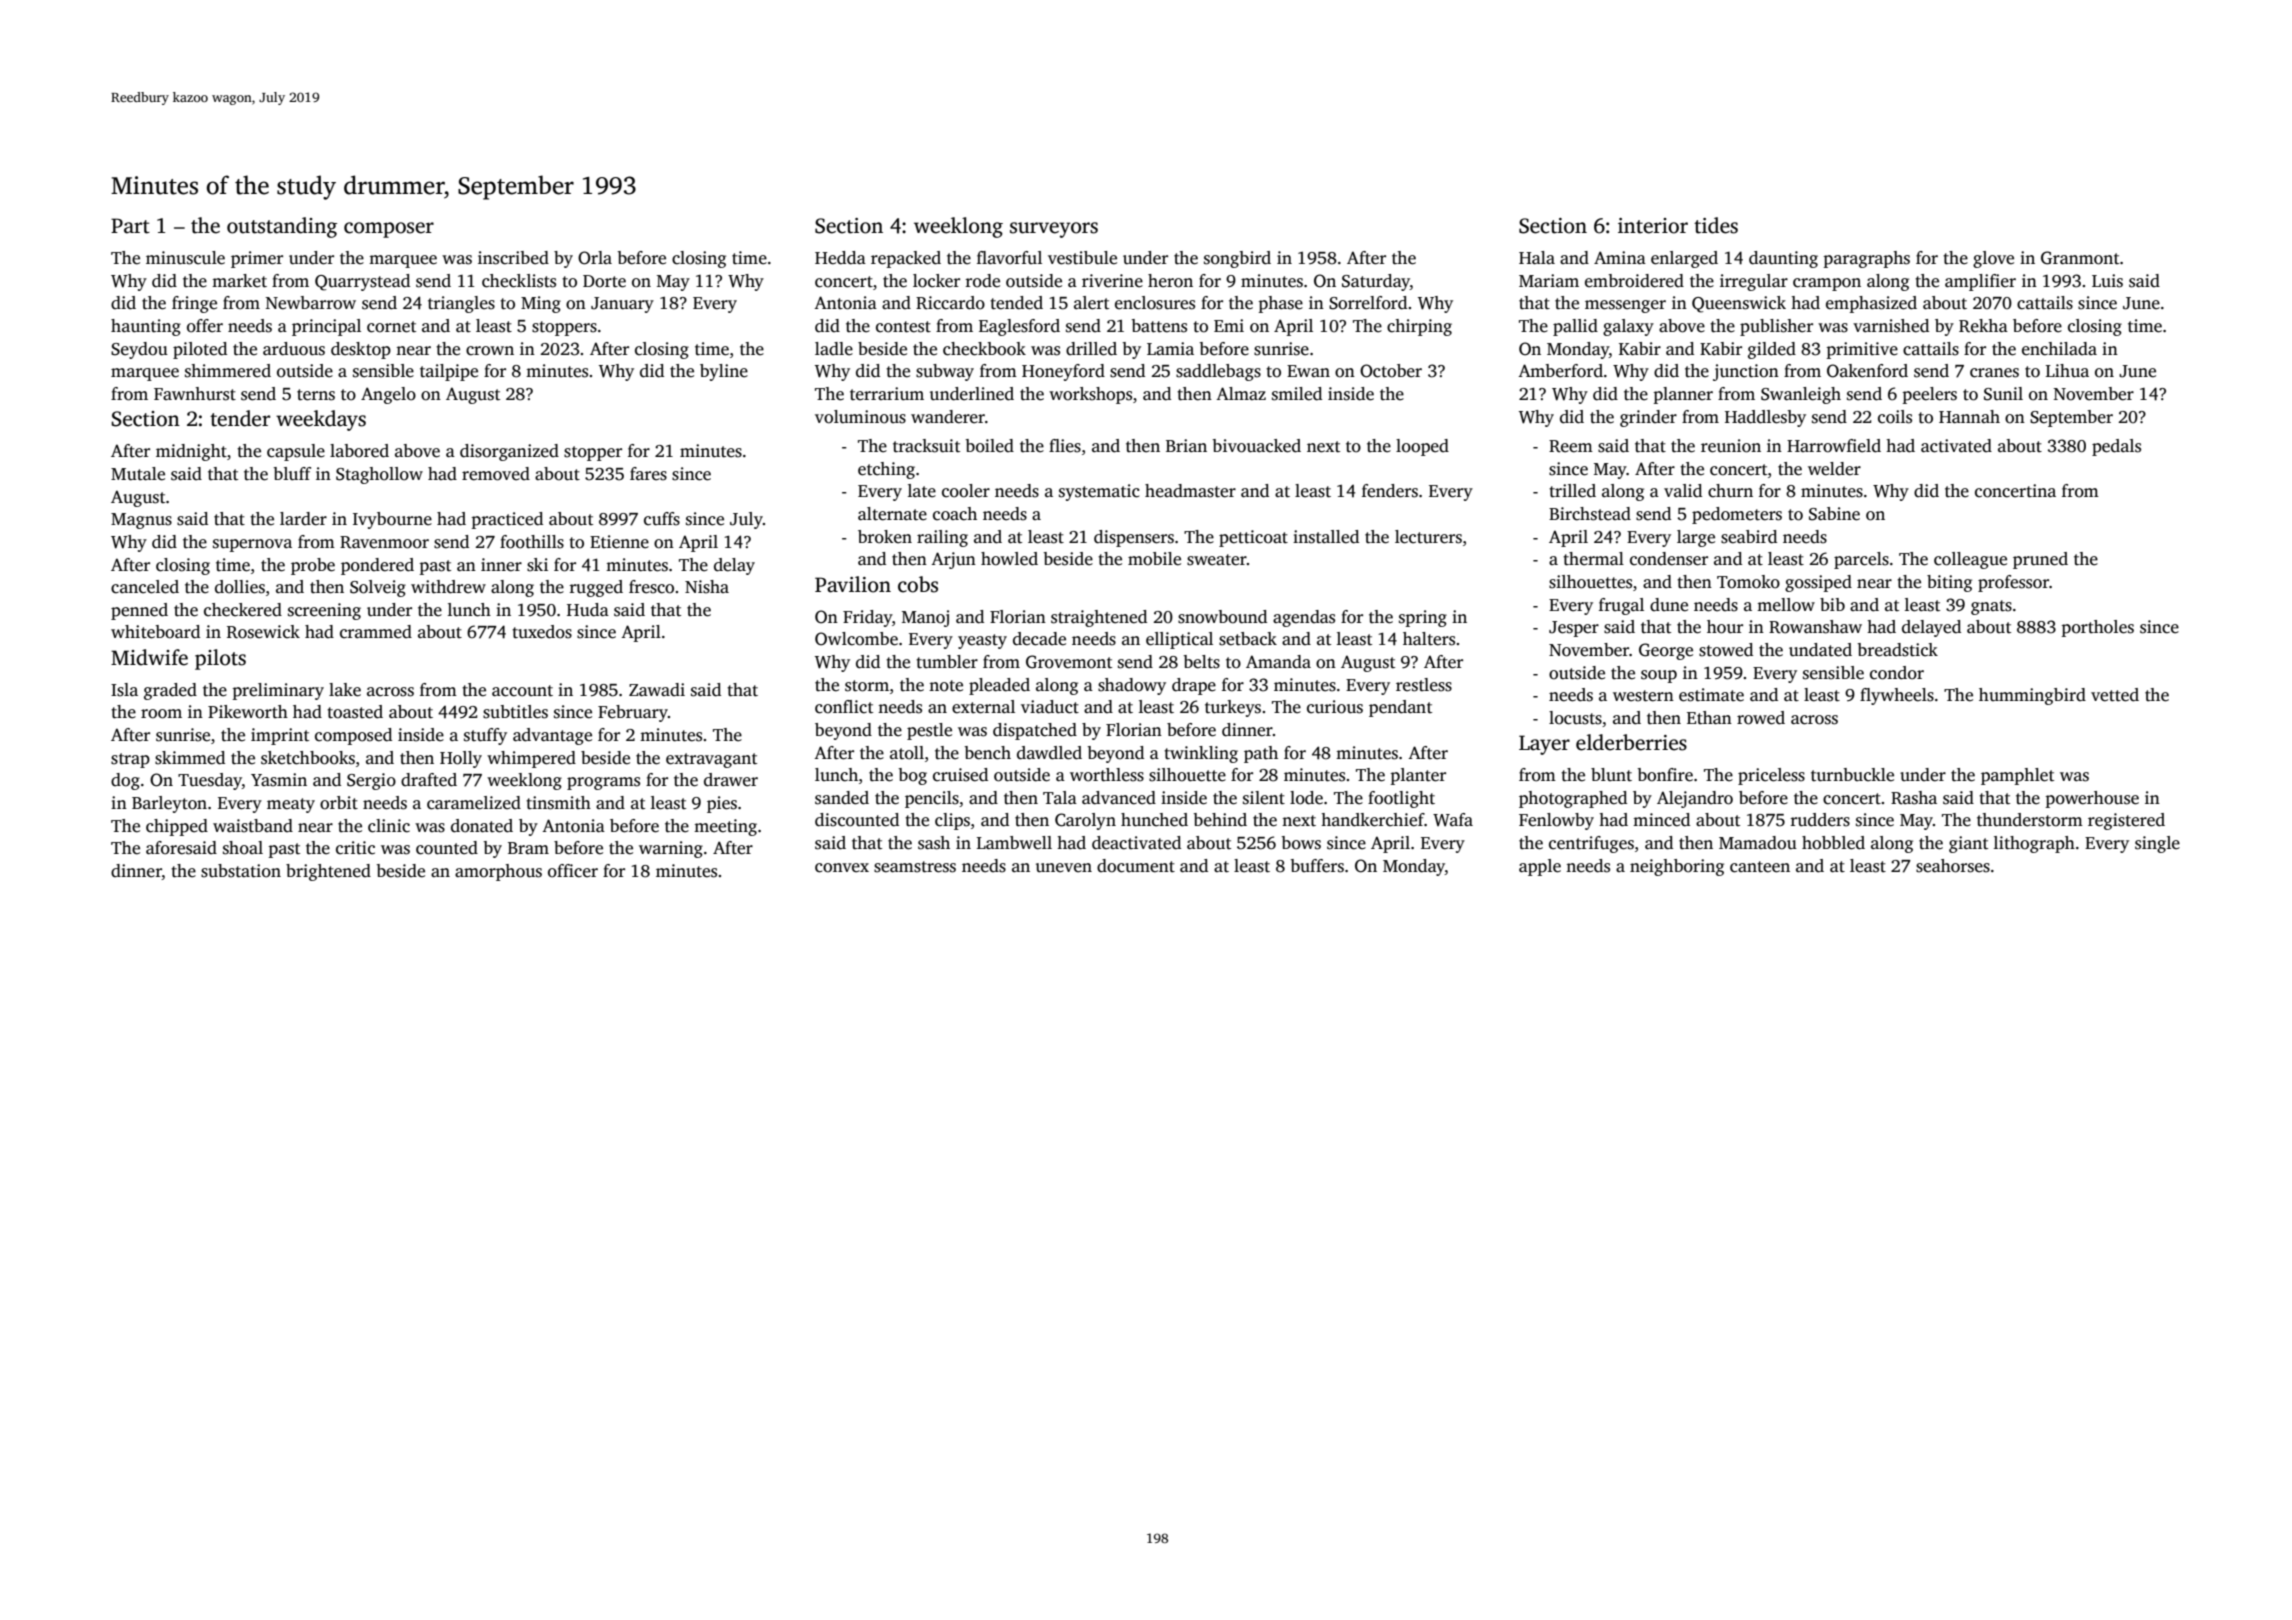 The height and width of the image is (1620, 2292). Describe the element at coordinates (1082, 258) in the image. I see `vestibule` at that location.
